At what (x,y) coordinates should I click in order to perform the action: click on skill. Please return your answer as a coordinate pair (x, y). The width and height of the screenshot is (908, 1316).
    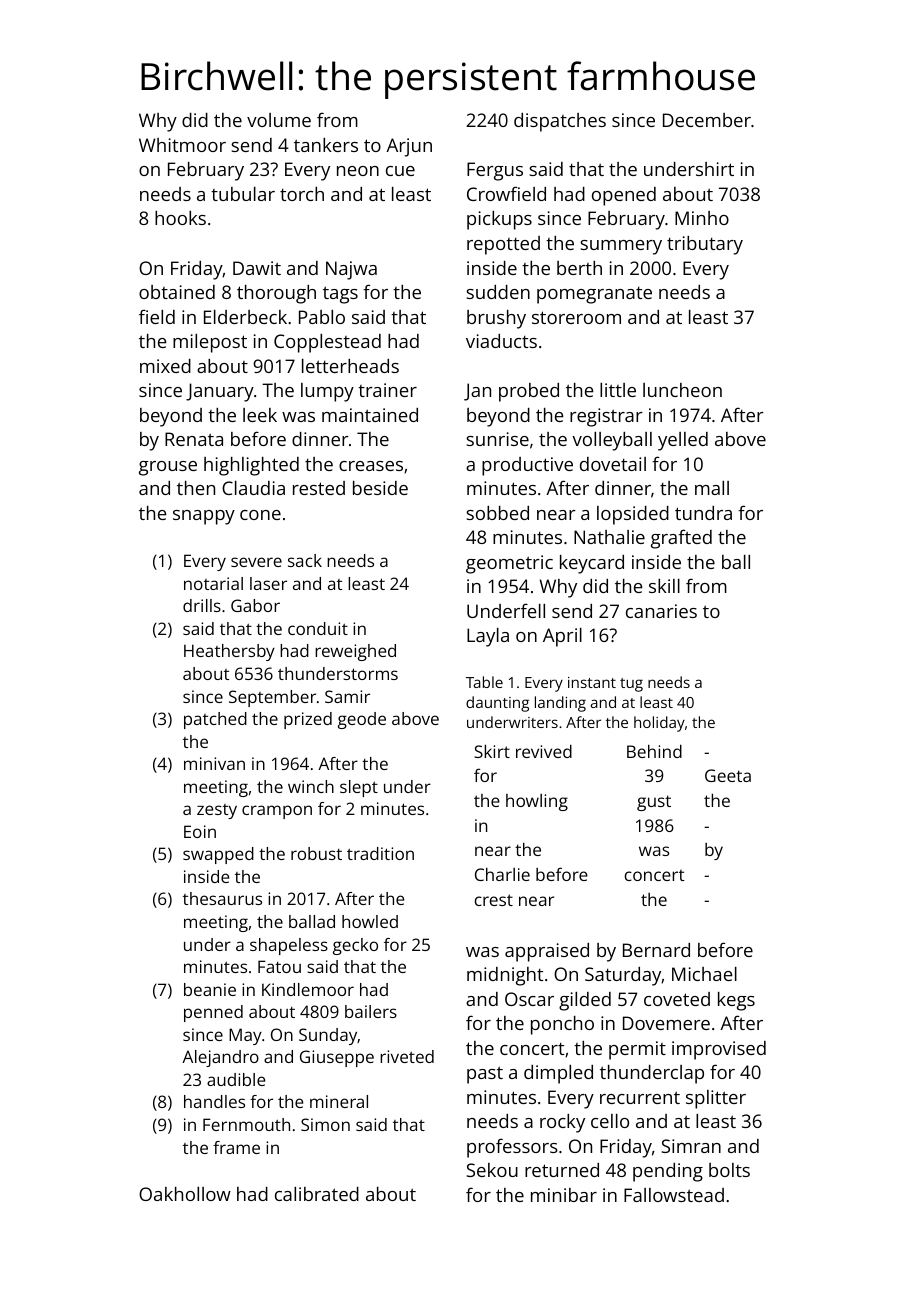
    Looking at the image, I should click on (664, 586).
